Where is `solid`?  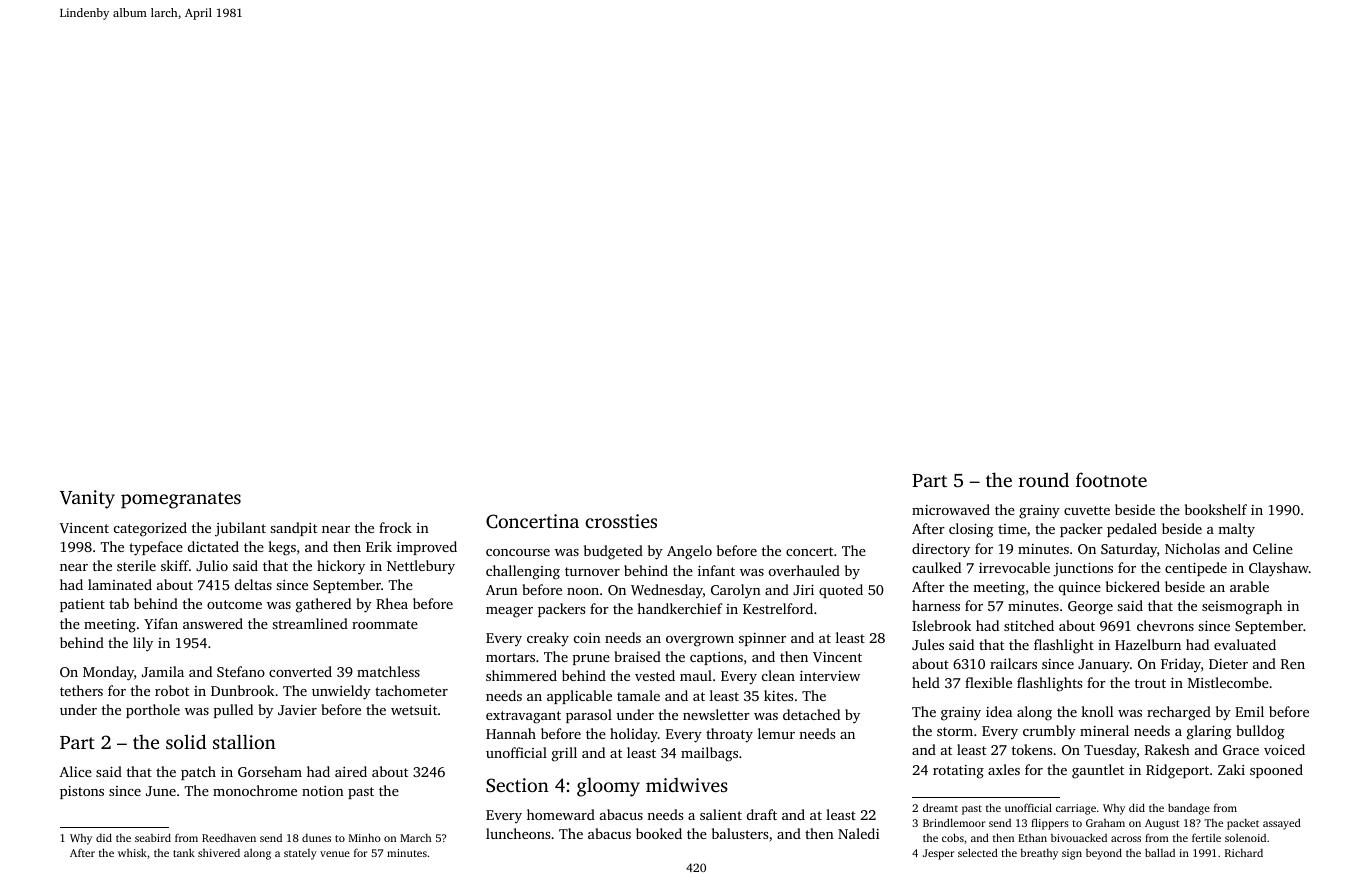 solid is located at coordinates (186, 741).
